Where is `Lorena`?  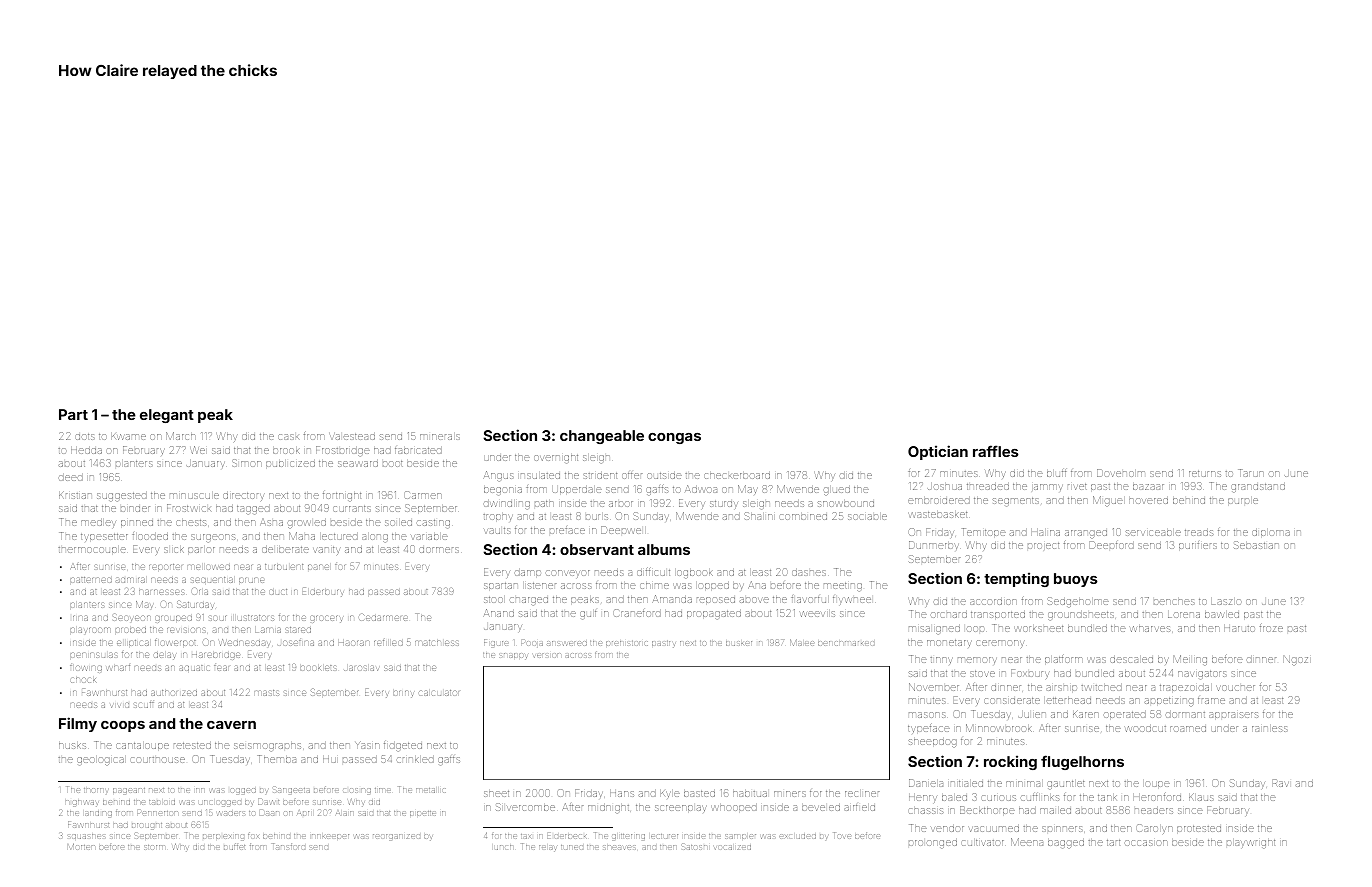
Lorena is located at coordinates (1184, 615).
